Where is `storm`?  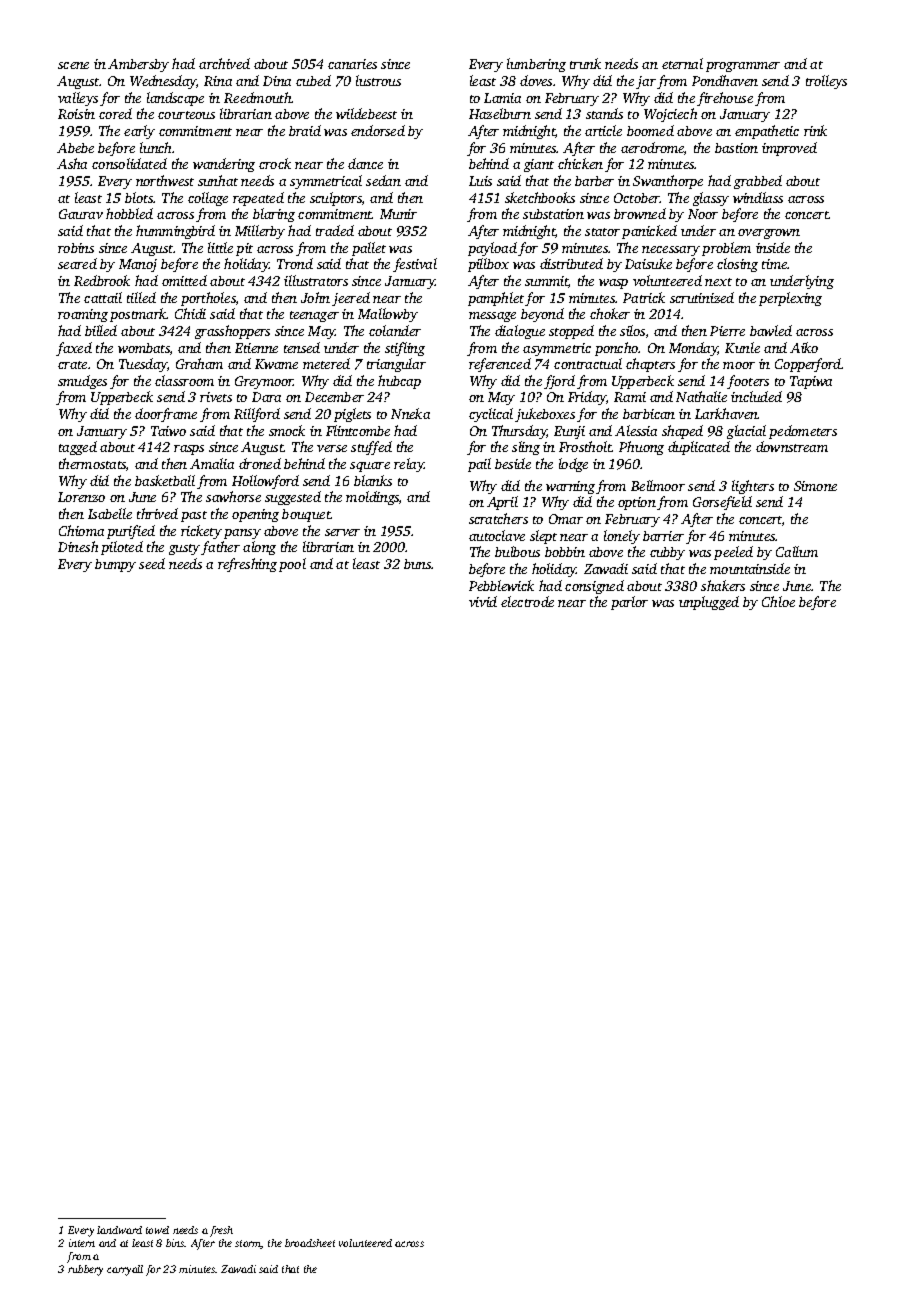 storm is located at coordinates (248, 1244).
